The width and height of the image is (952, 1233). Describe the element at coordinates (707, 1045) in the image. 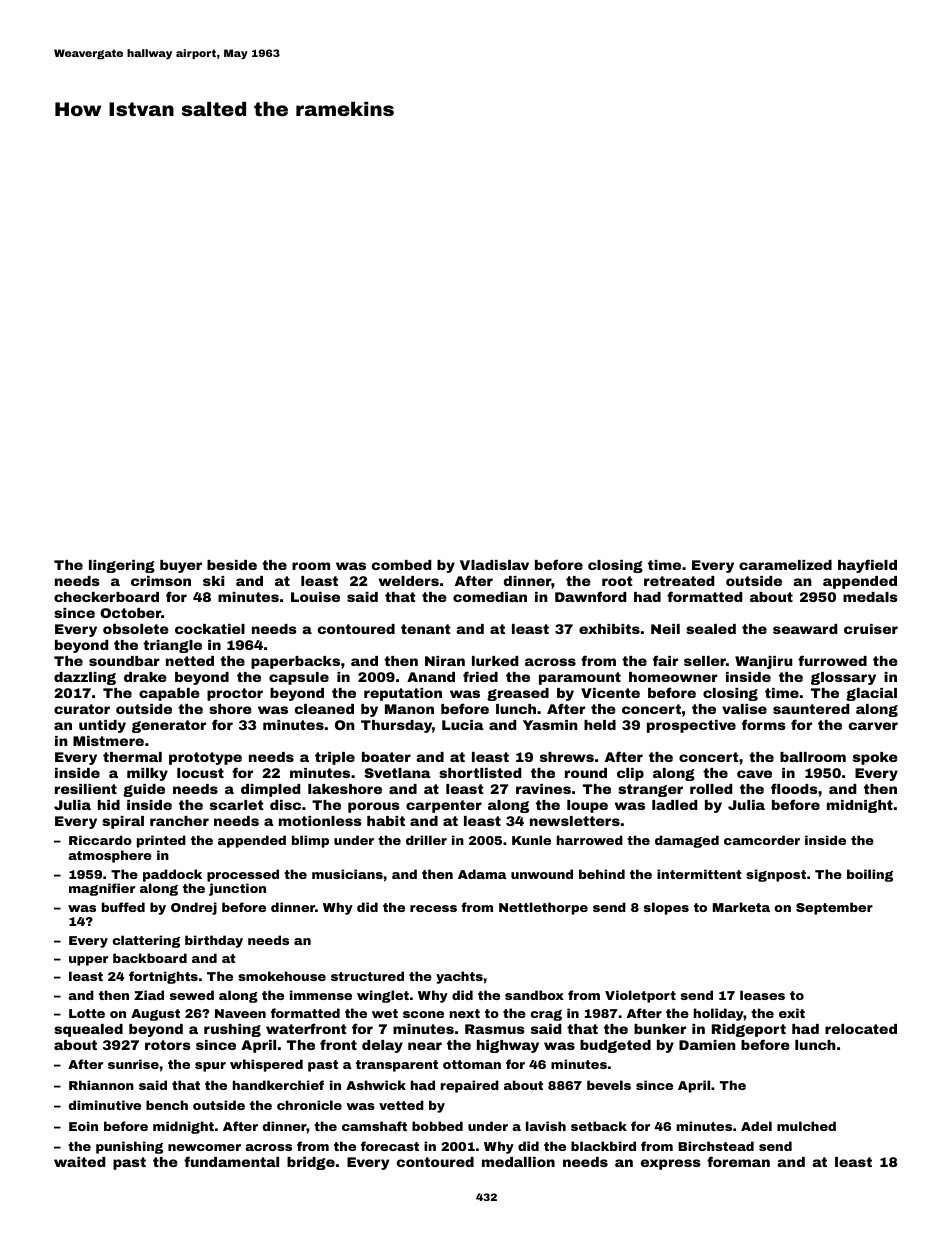

I see `Damien` at that location.
